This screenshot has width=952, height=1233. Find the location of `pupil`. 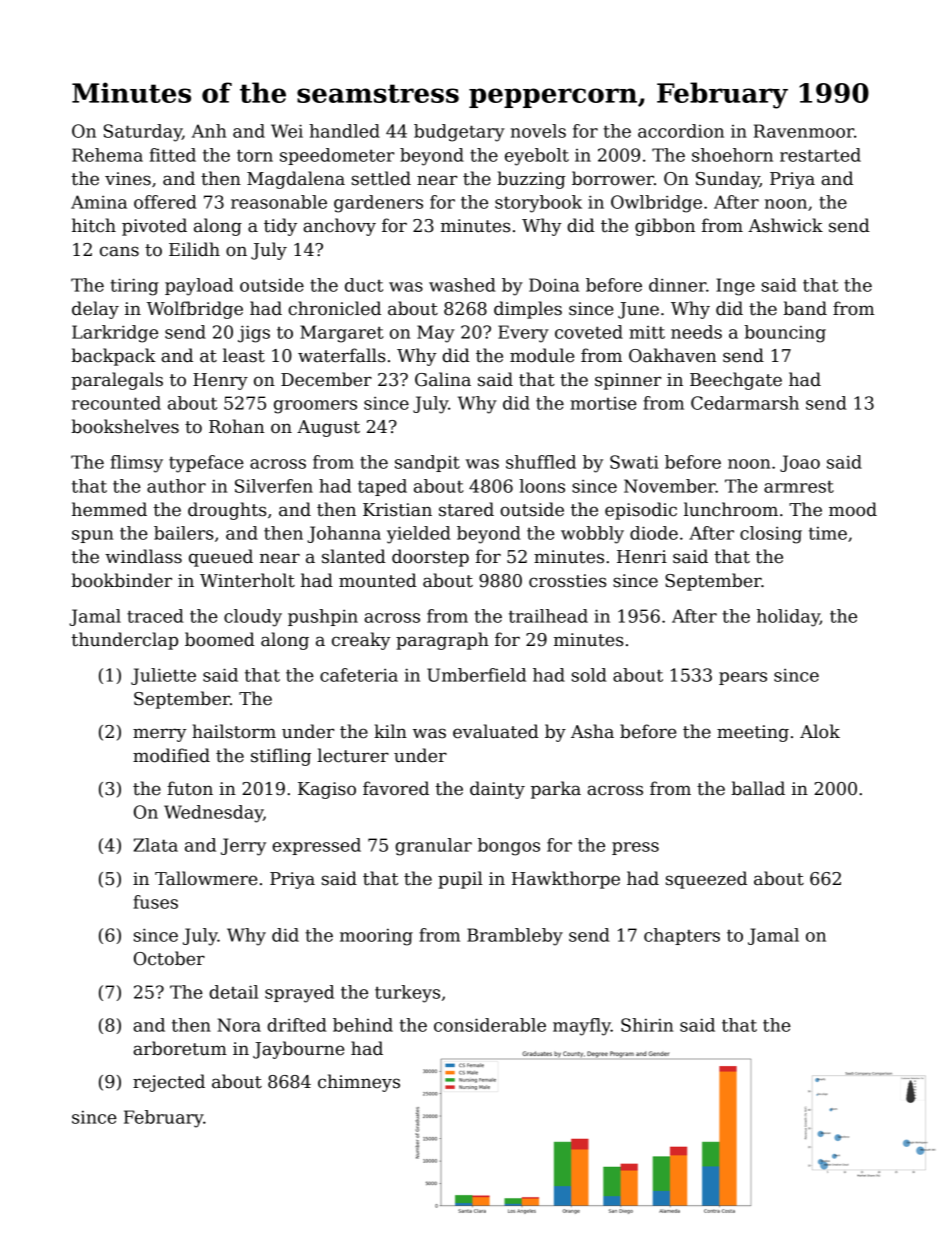

pupil is located at coordinates (460, 880).
